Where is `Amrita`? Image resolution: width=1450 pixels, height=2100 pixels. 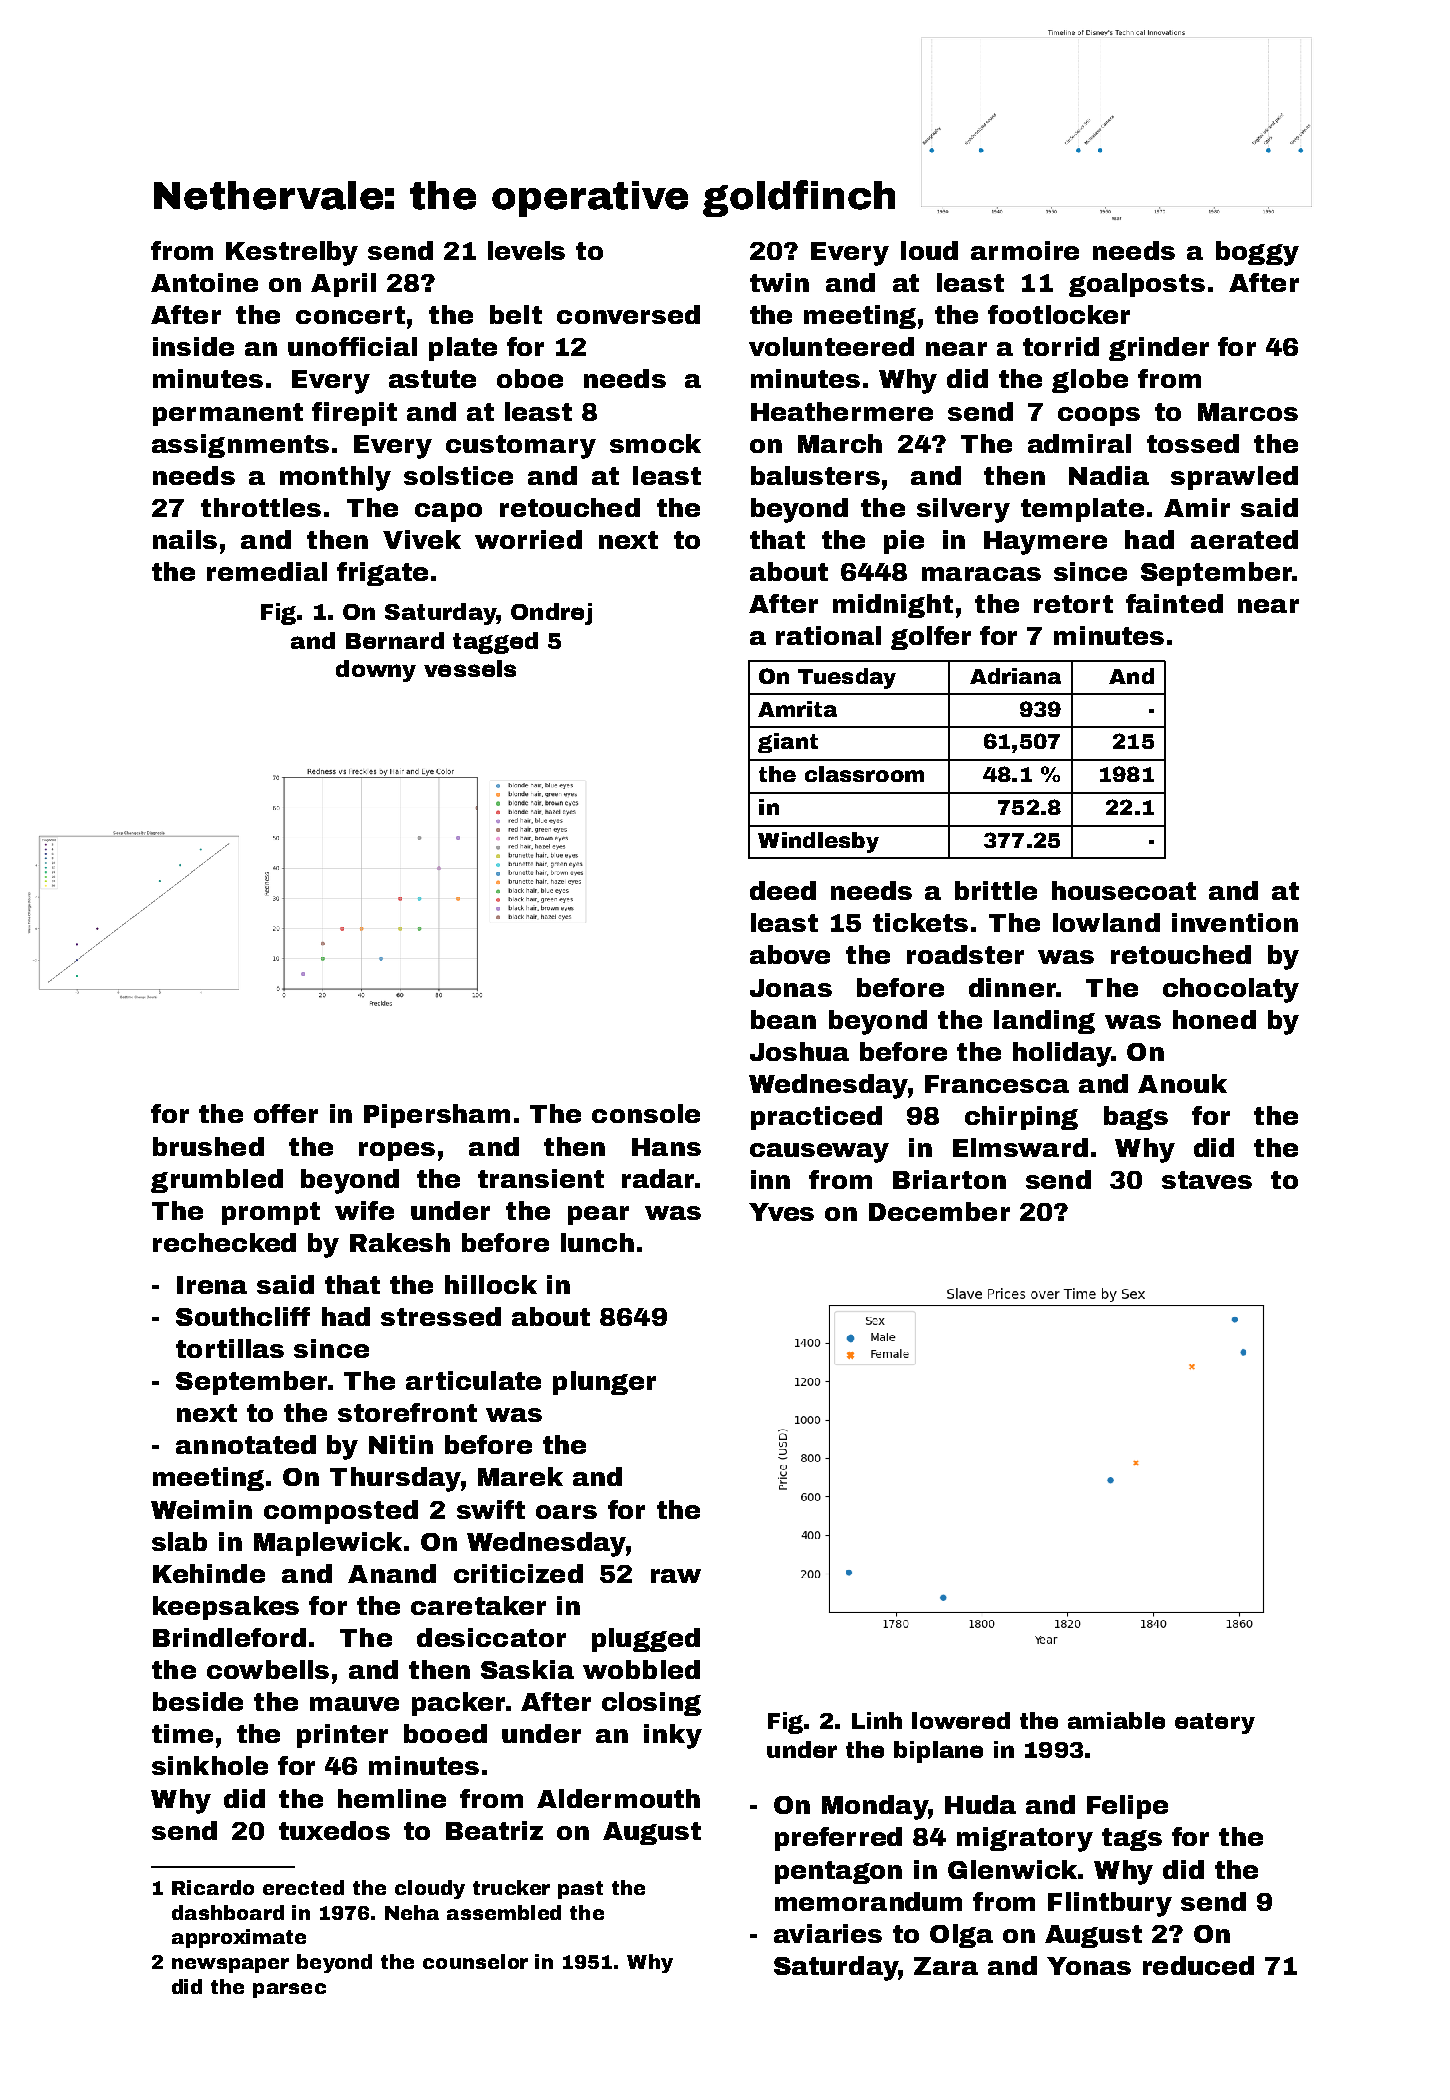
Amrita is located at coordinates (797, 709).
